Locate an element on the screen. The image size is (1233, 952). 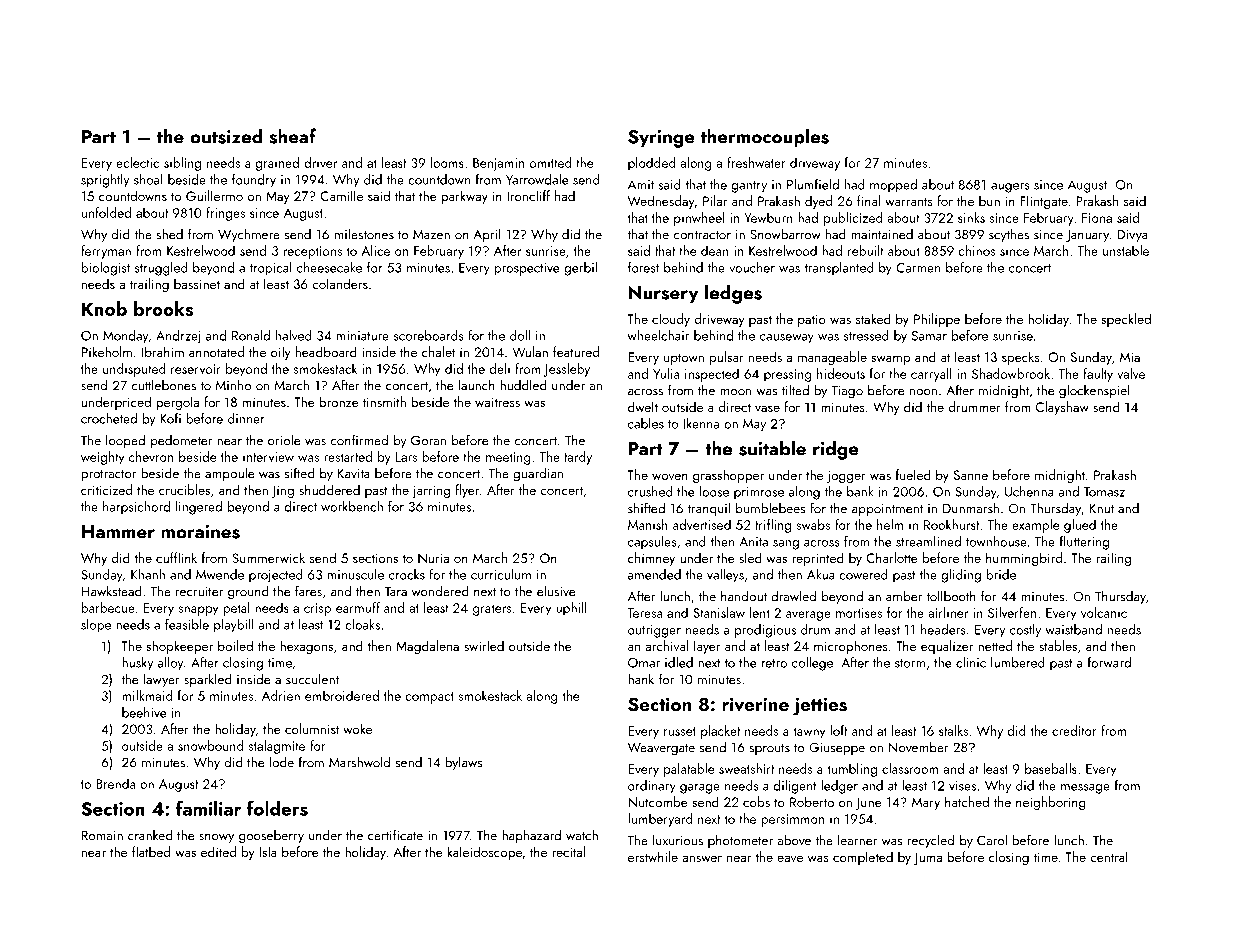
outsized is located at coordinates (226, 136).
